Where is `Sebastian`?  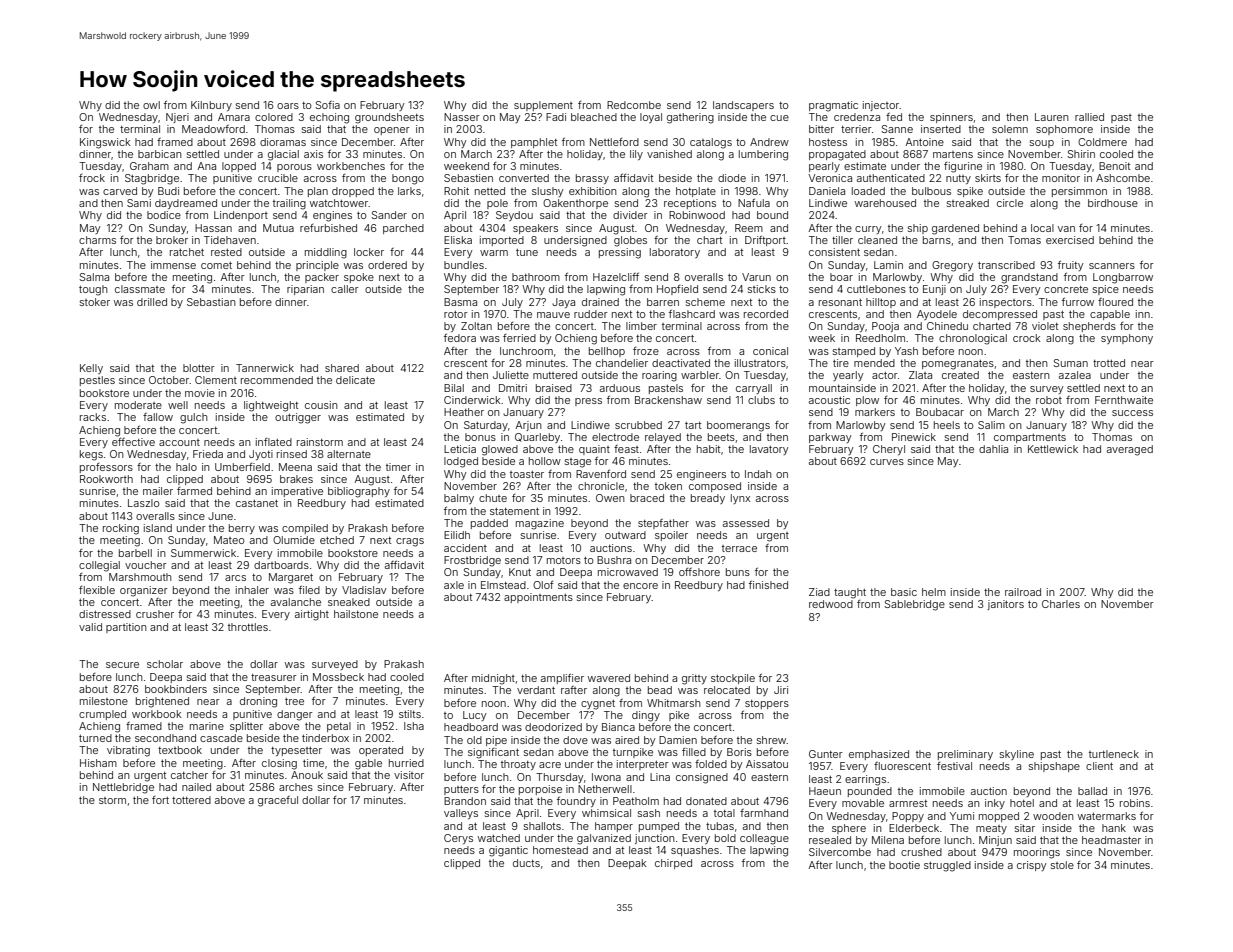 Sebastian is located at coordinates (211, 302).
